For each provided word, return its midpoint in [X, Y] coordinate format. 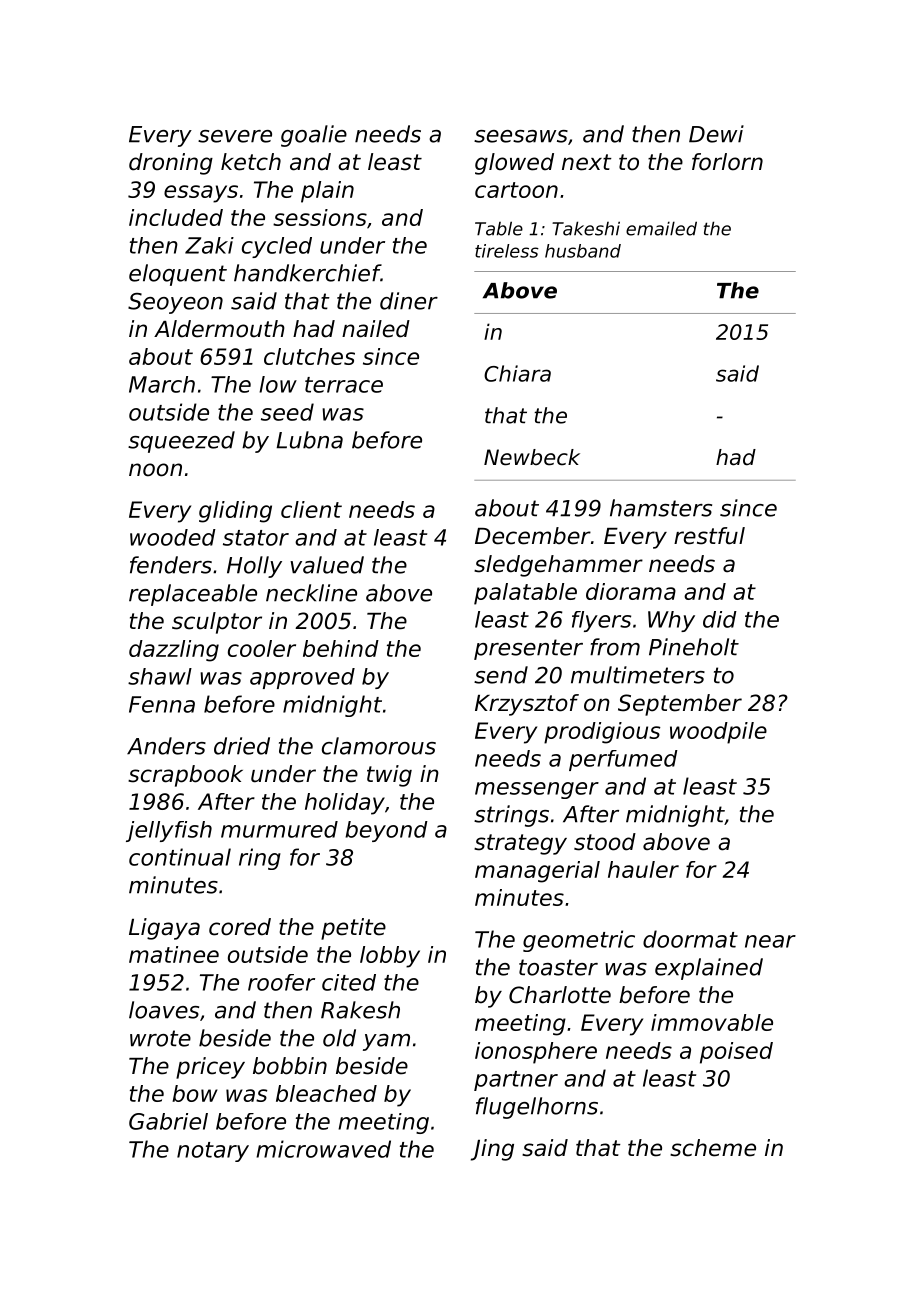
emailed [661, 228]
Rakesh [360, 1010]
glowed [514, 164]
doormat [690, 939]
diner [409, 301]
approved [302, 678]
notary [213, 1152]
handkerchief [307, 273]
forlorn [727, 162]
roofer [281, 982]
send [501, 675]
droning [171, 164]
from [615, 647]
